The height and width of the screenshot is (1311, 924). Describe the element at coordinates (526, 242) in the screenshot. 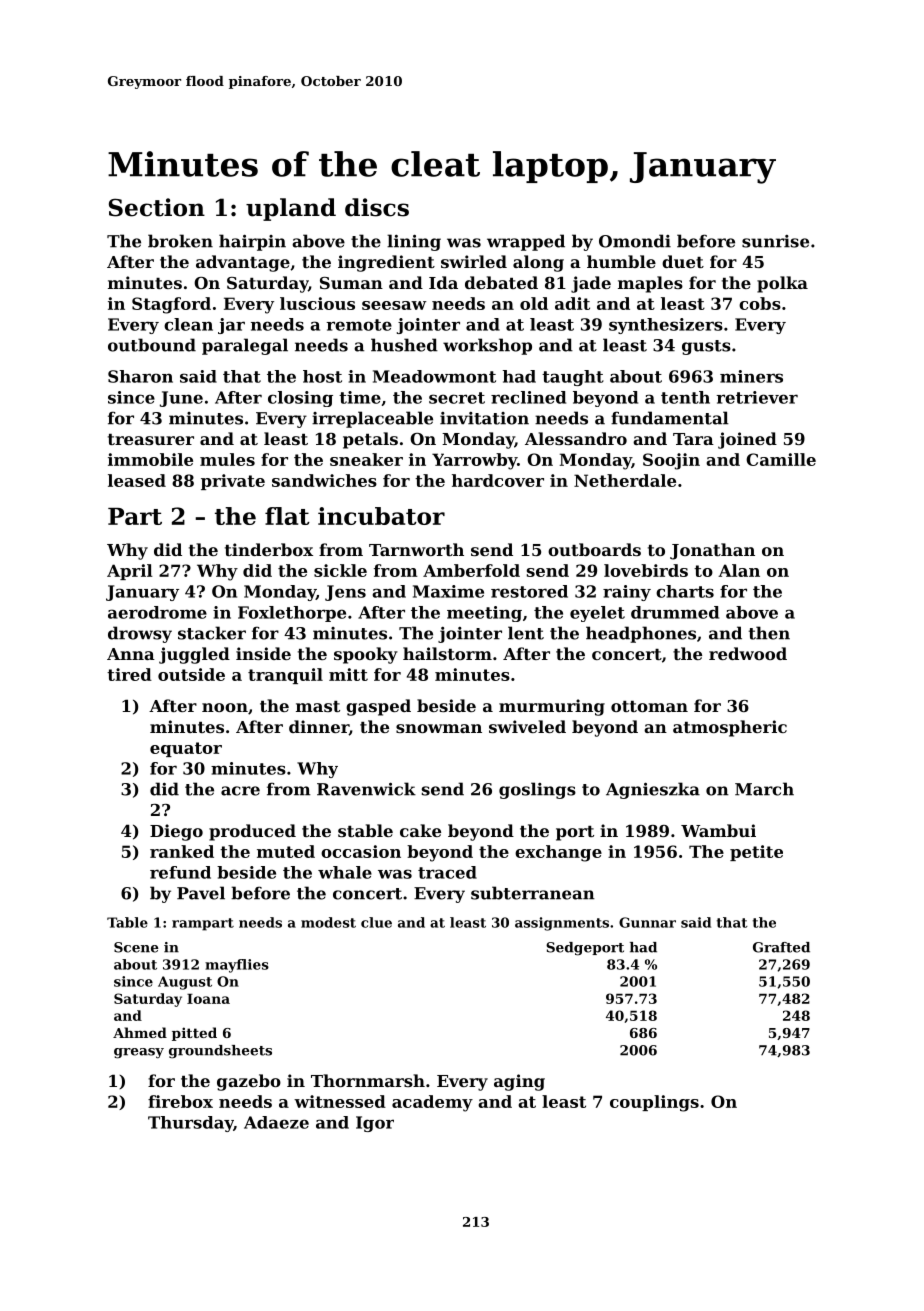

I see `wrapped` at that location.
